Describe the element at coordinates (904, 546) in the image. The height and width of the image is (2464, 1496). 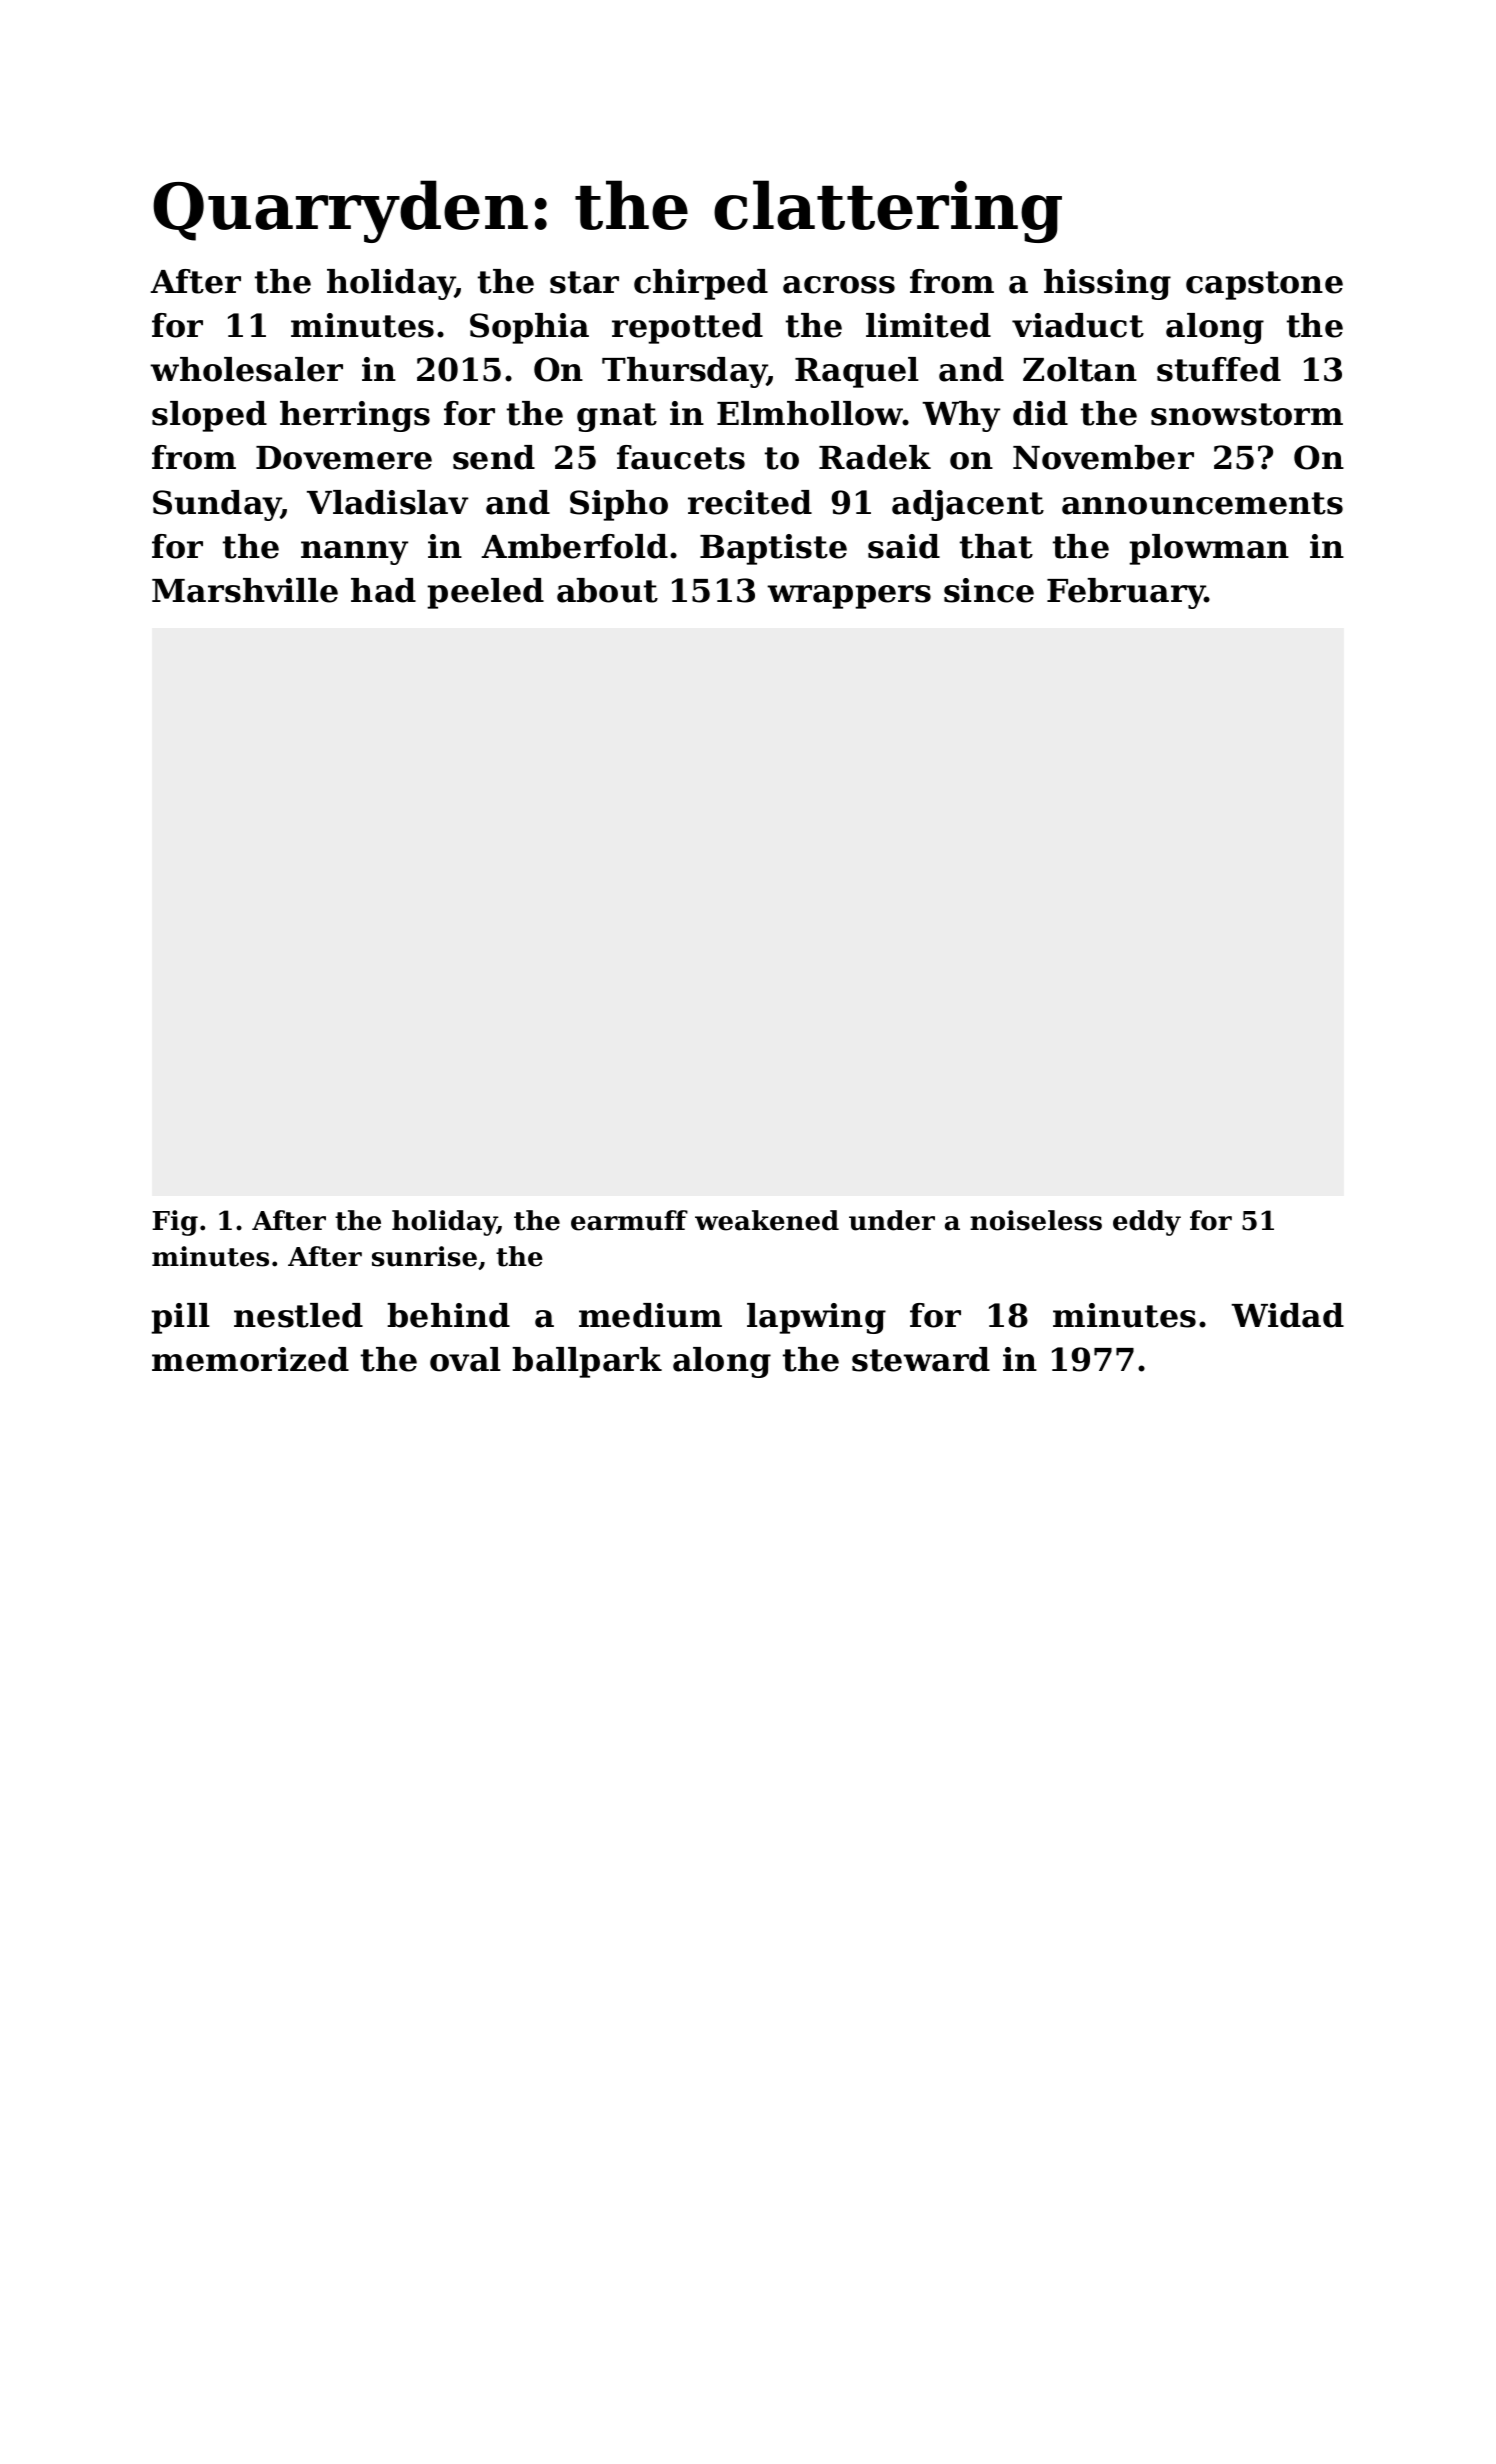
I see `said` at that location.
